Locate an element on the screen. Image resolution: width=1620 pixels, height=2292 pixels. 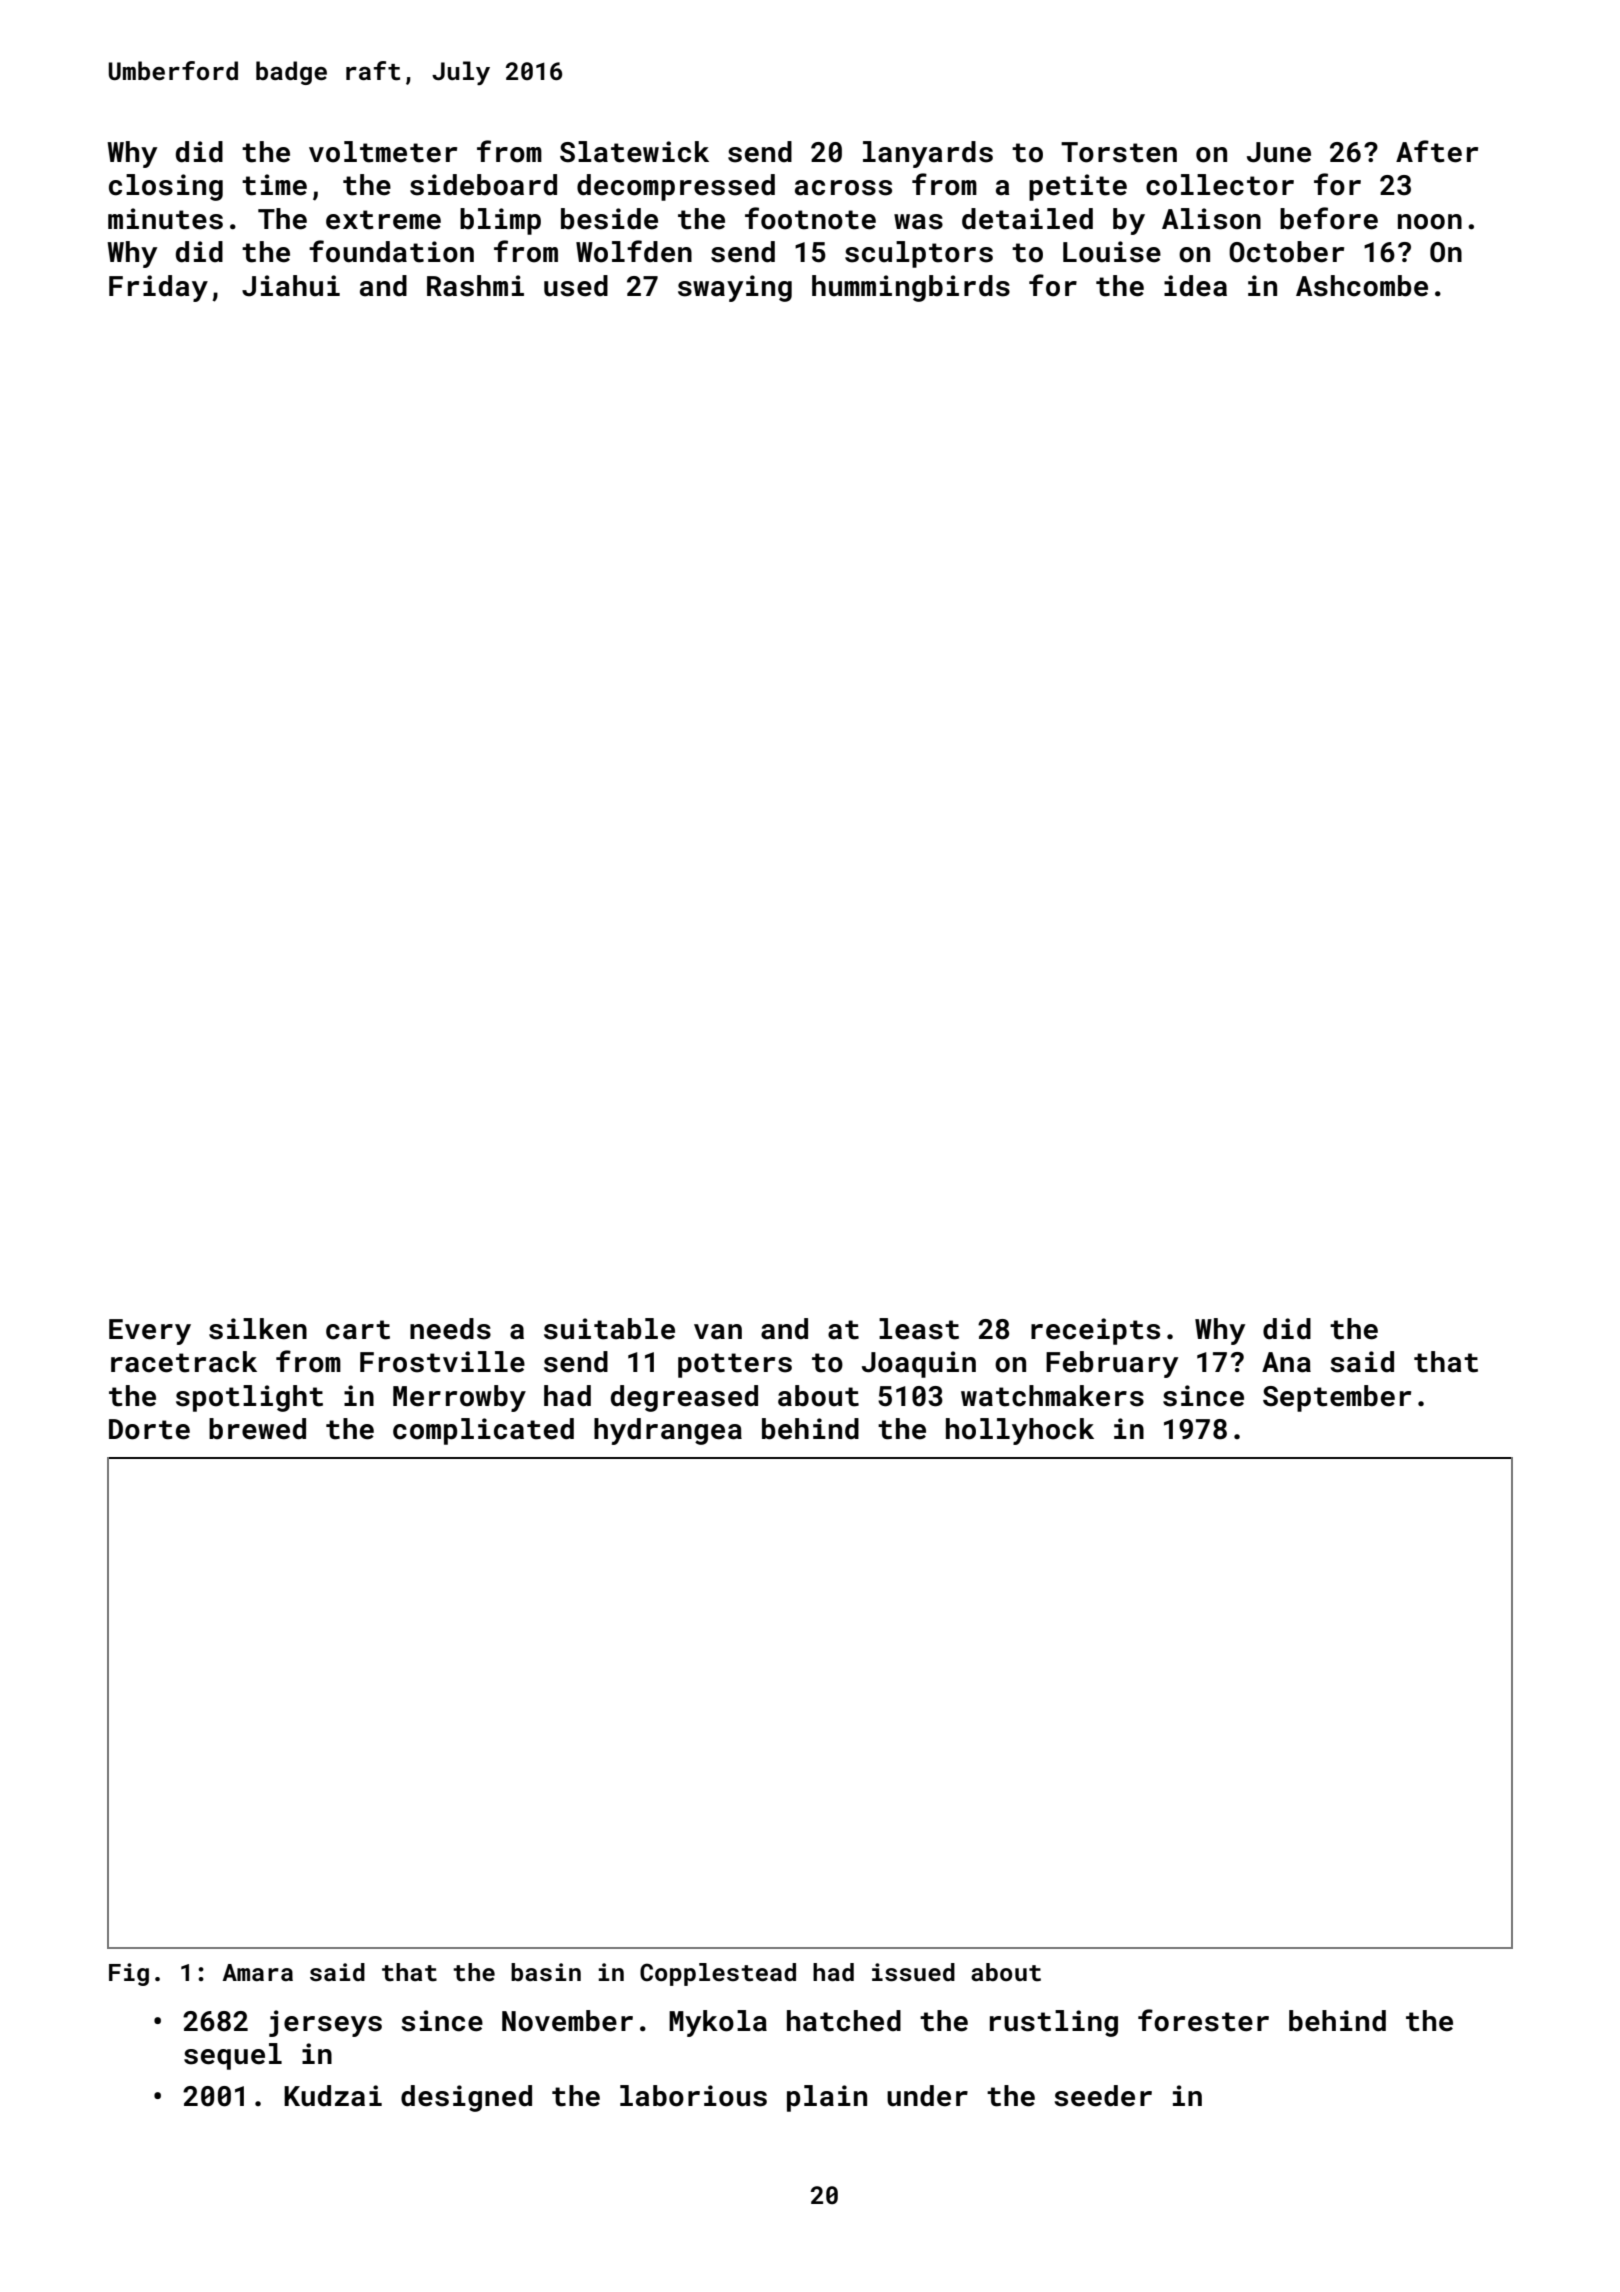
Rashmi is located at coordinates (475, 286).
